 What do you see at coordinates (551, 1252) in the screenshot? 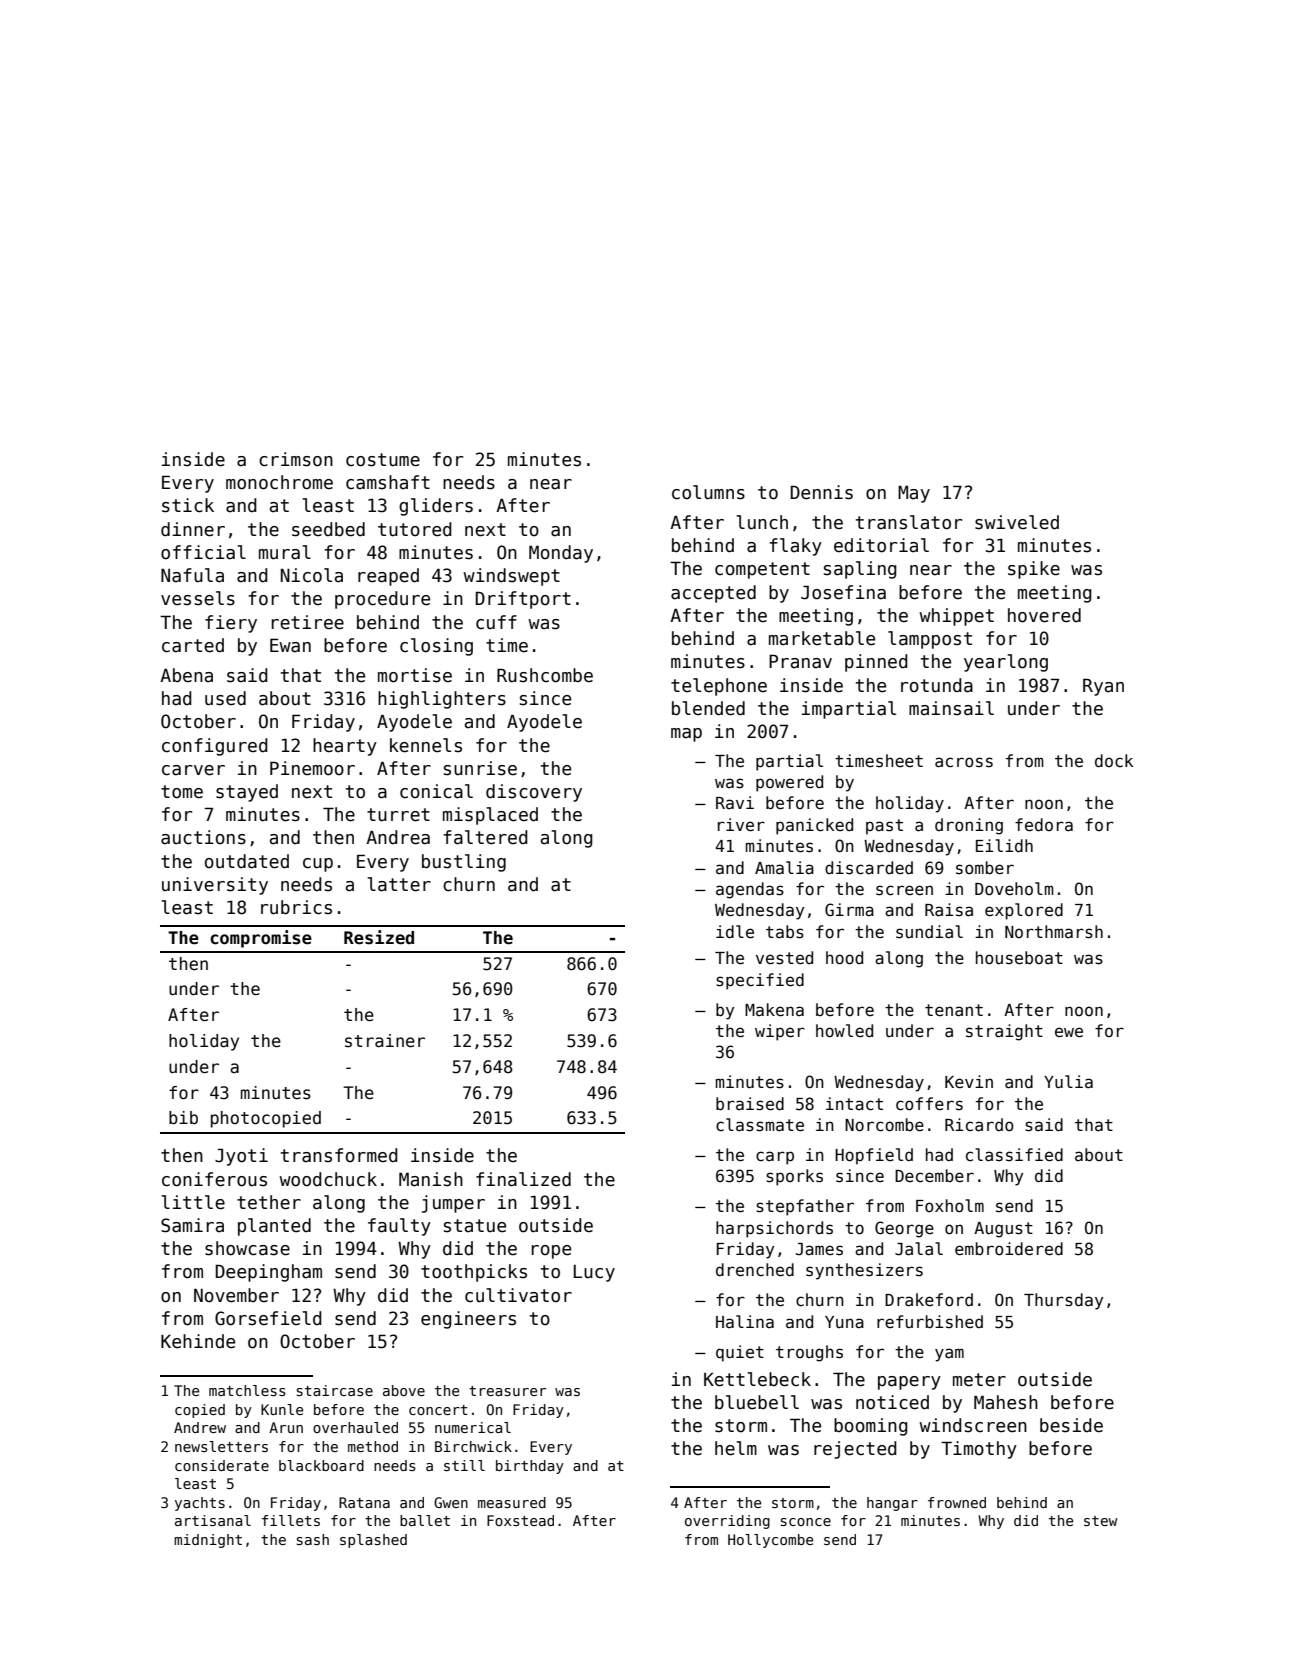
I see `rope` at bounding box center [551, 1252].
